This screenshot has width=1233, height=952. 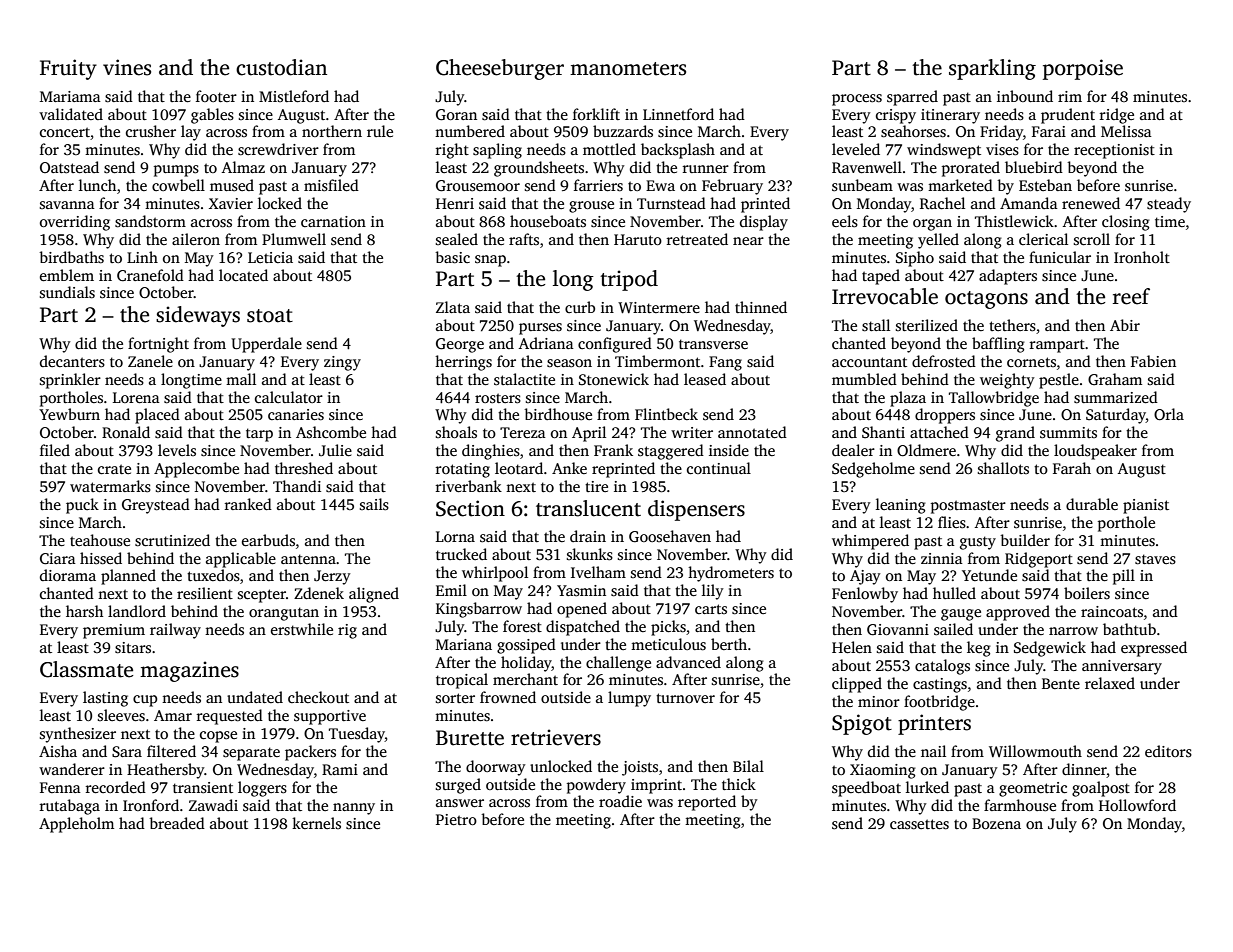 What do you see at coordinates (952, 522) in the screenshot?
I see `flies` at bounding box center [952, 522].
